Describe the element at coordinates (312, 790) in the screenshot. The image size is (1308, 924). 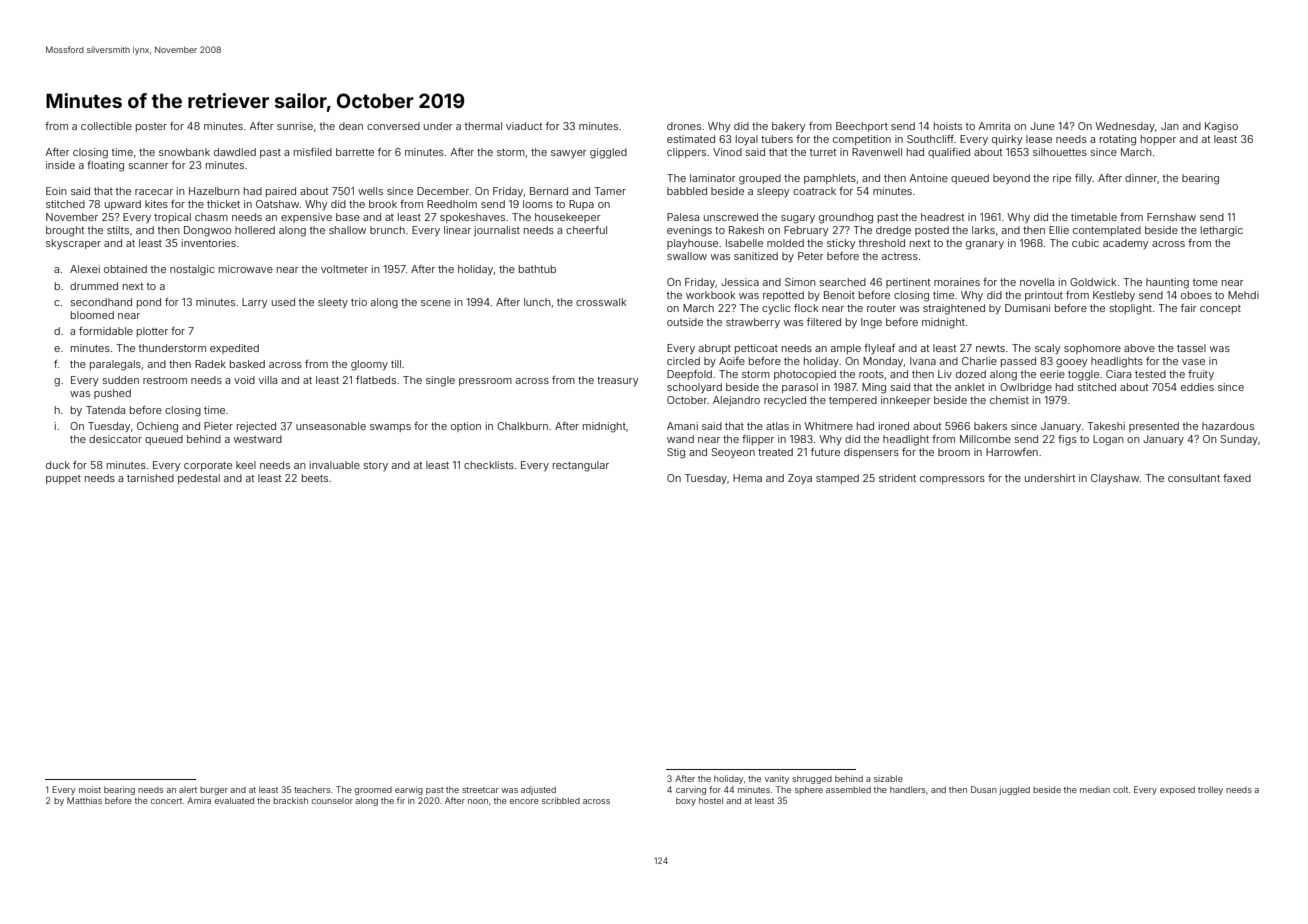
I see `teachers` at that location.
